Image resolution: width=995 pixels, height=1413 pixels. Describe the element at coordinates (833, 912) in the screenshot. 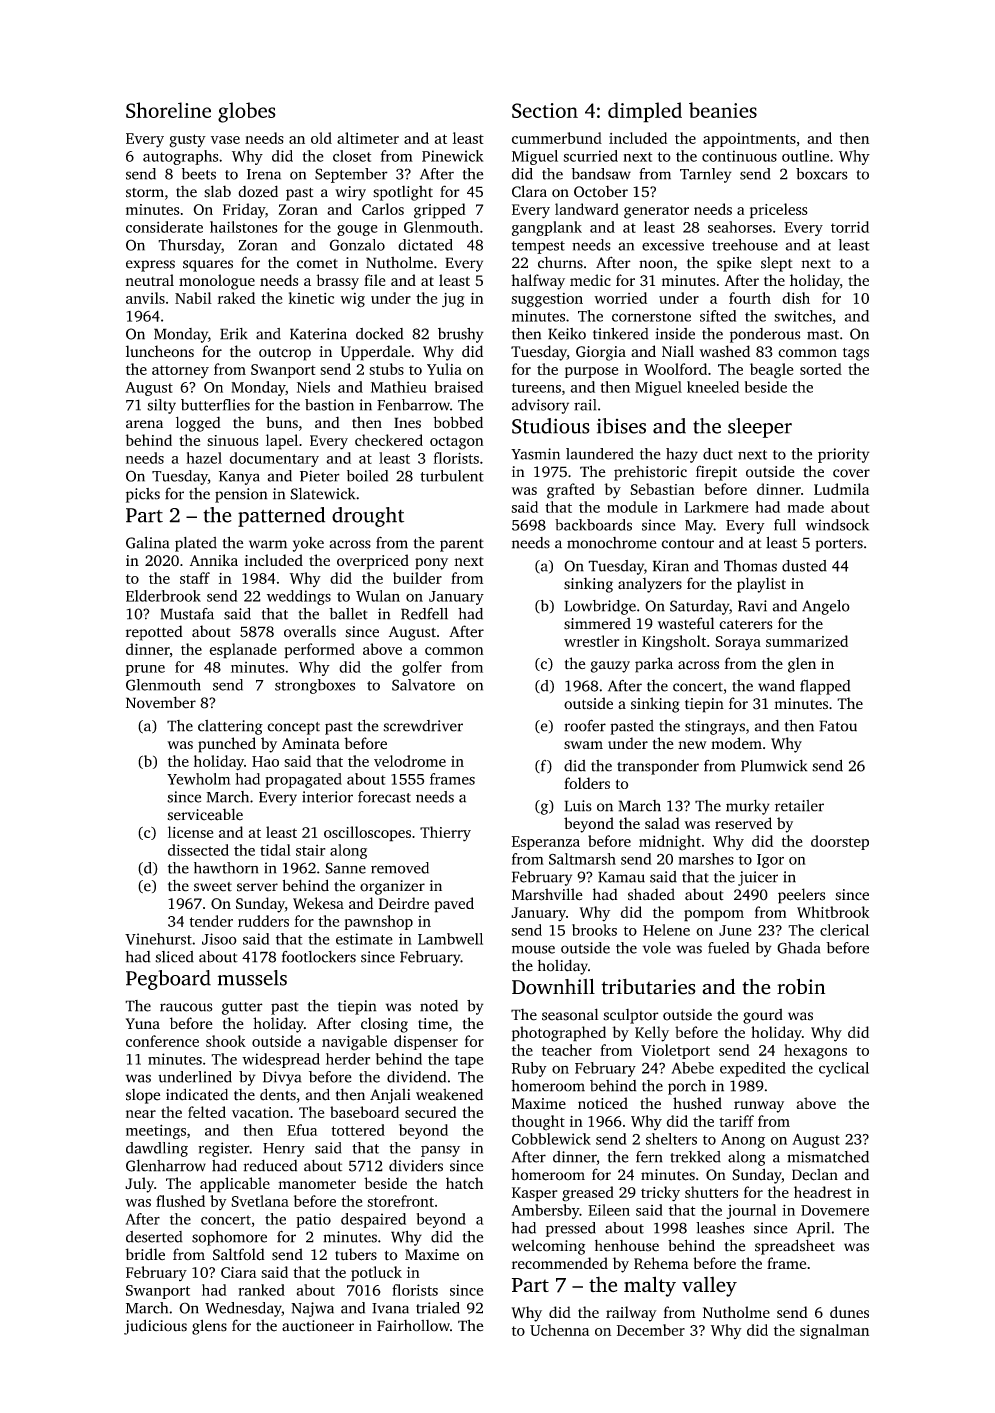

I see `Whitbrook` at that location.
